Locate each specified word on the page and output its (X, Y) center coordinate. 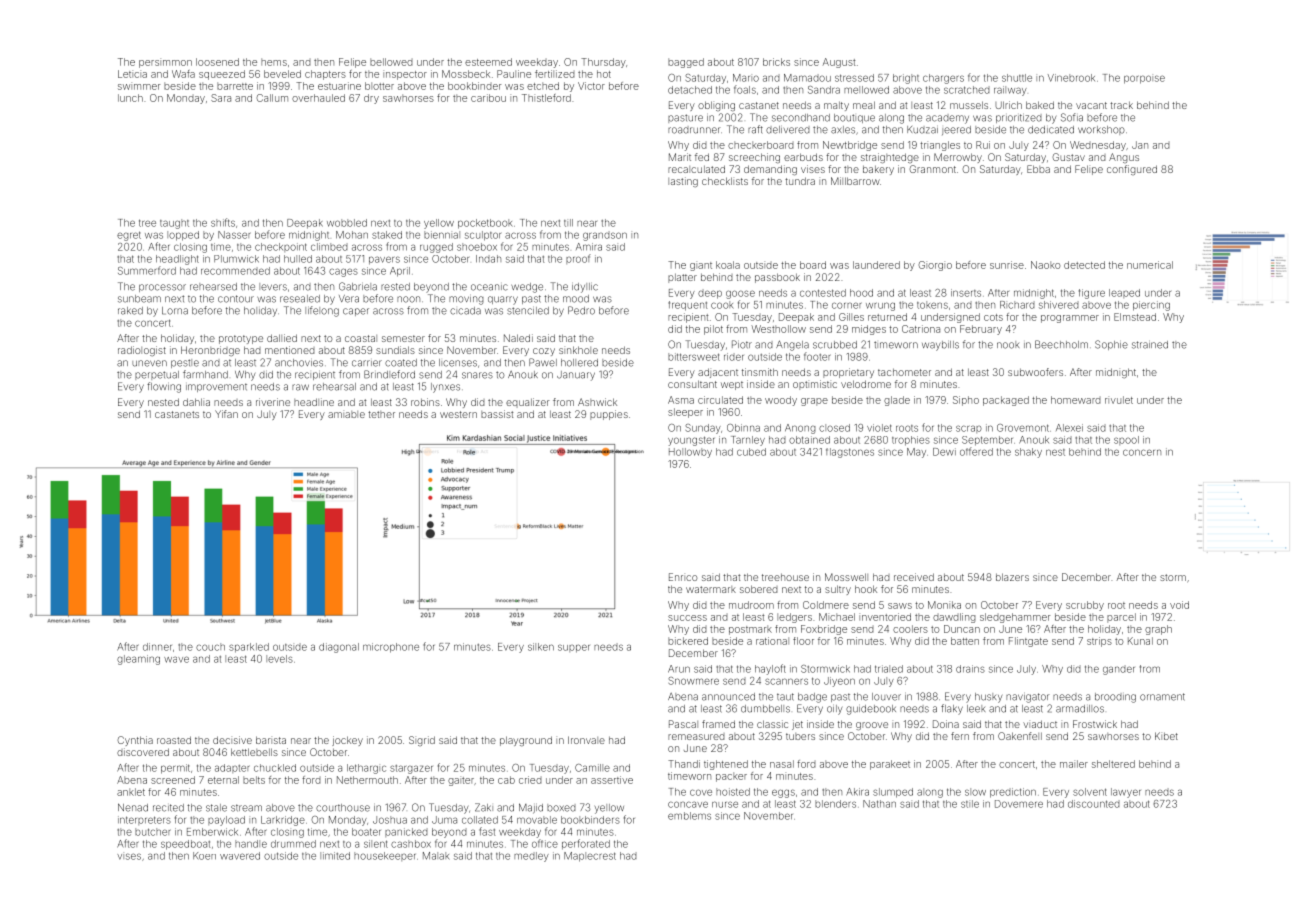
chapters (325, 75)
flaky (952, 709)
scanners (786, 681)
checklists (725, 181)
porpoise (1144, 79)
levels (279, 659)
